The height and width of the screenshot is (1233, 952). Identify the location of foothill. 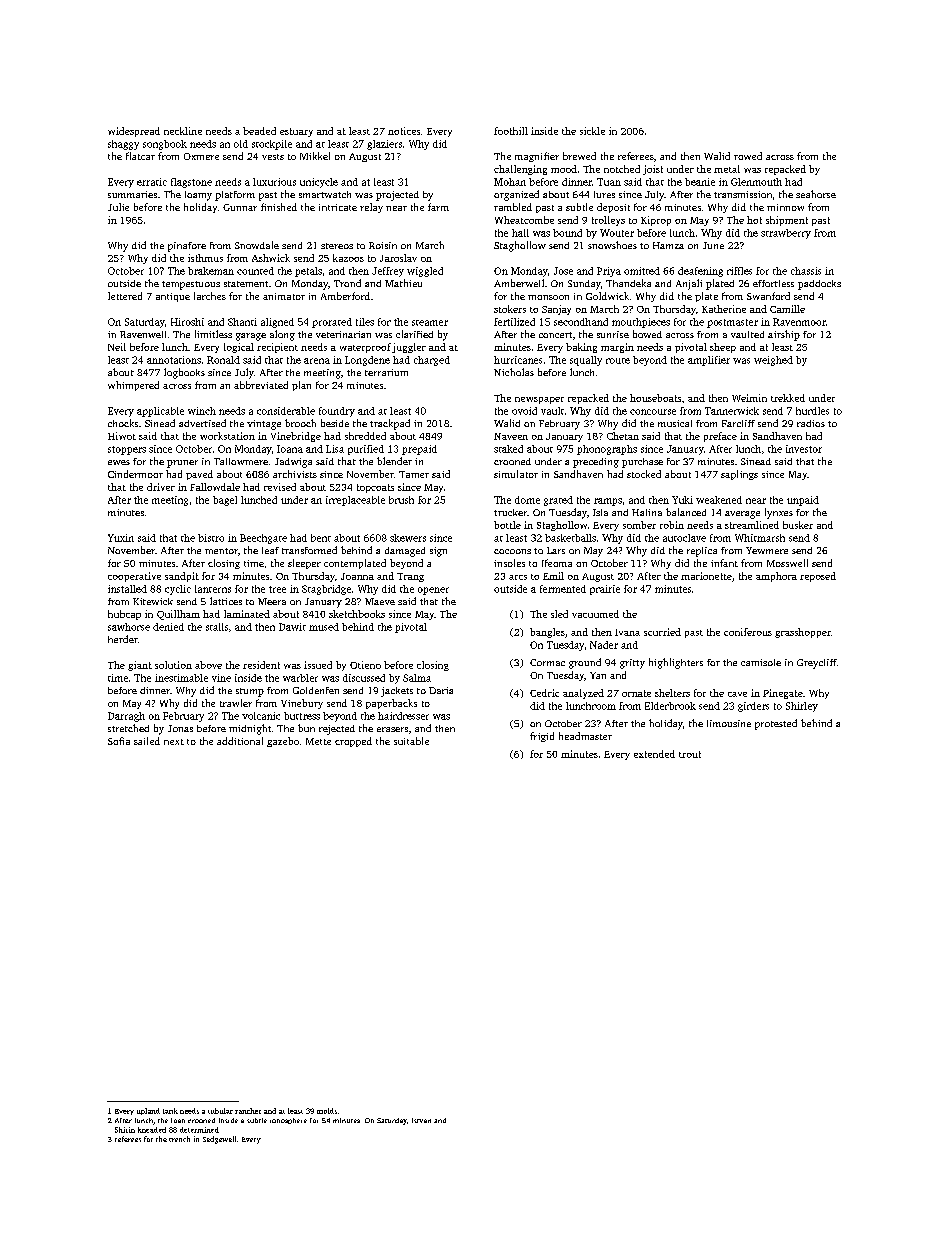
(511, 131).
